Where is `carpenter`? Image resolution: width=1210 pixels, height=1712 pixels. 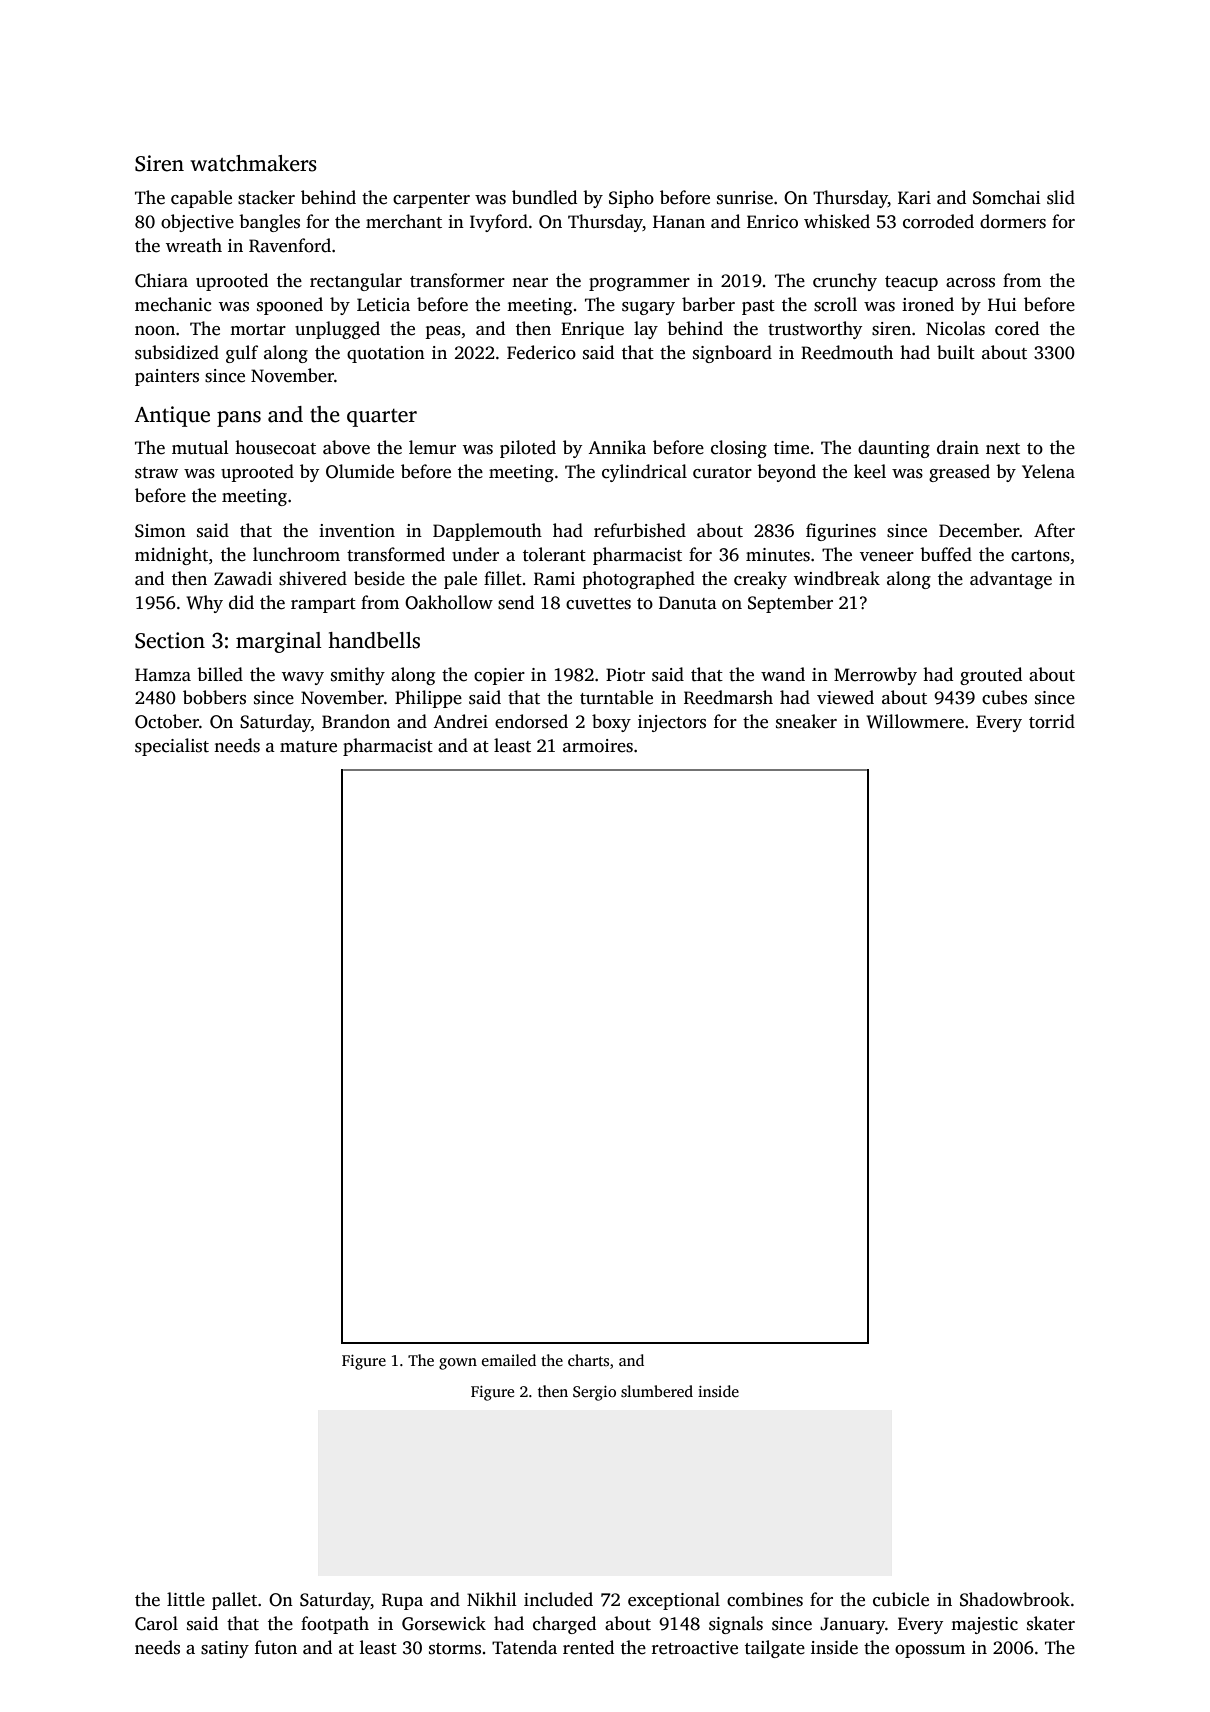 carpenter is located at coordinates (431, 200).
